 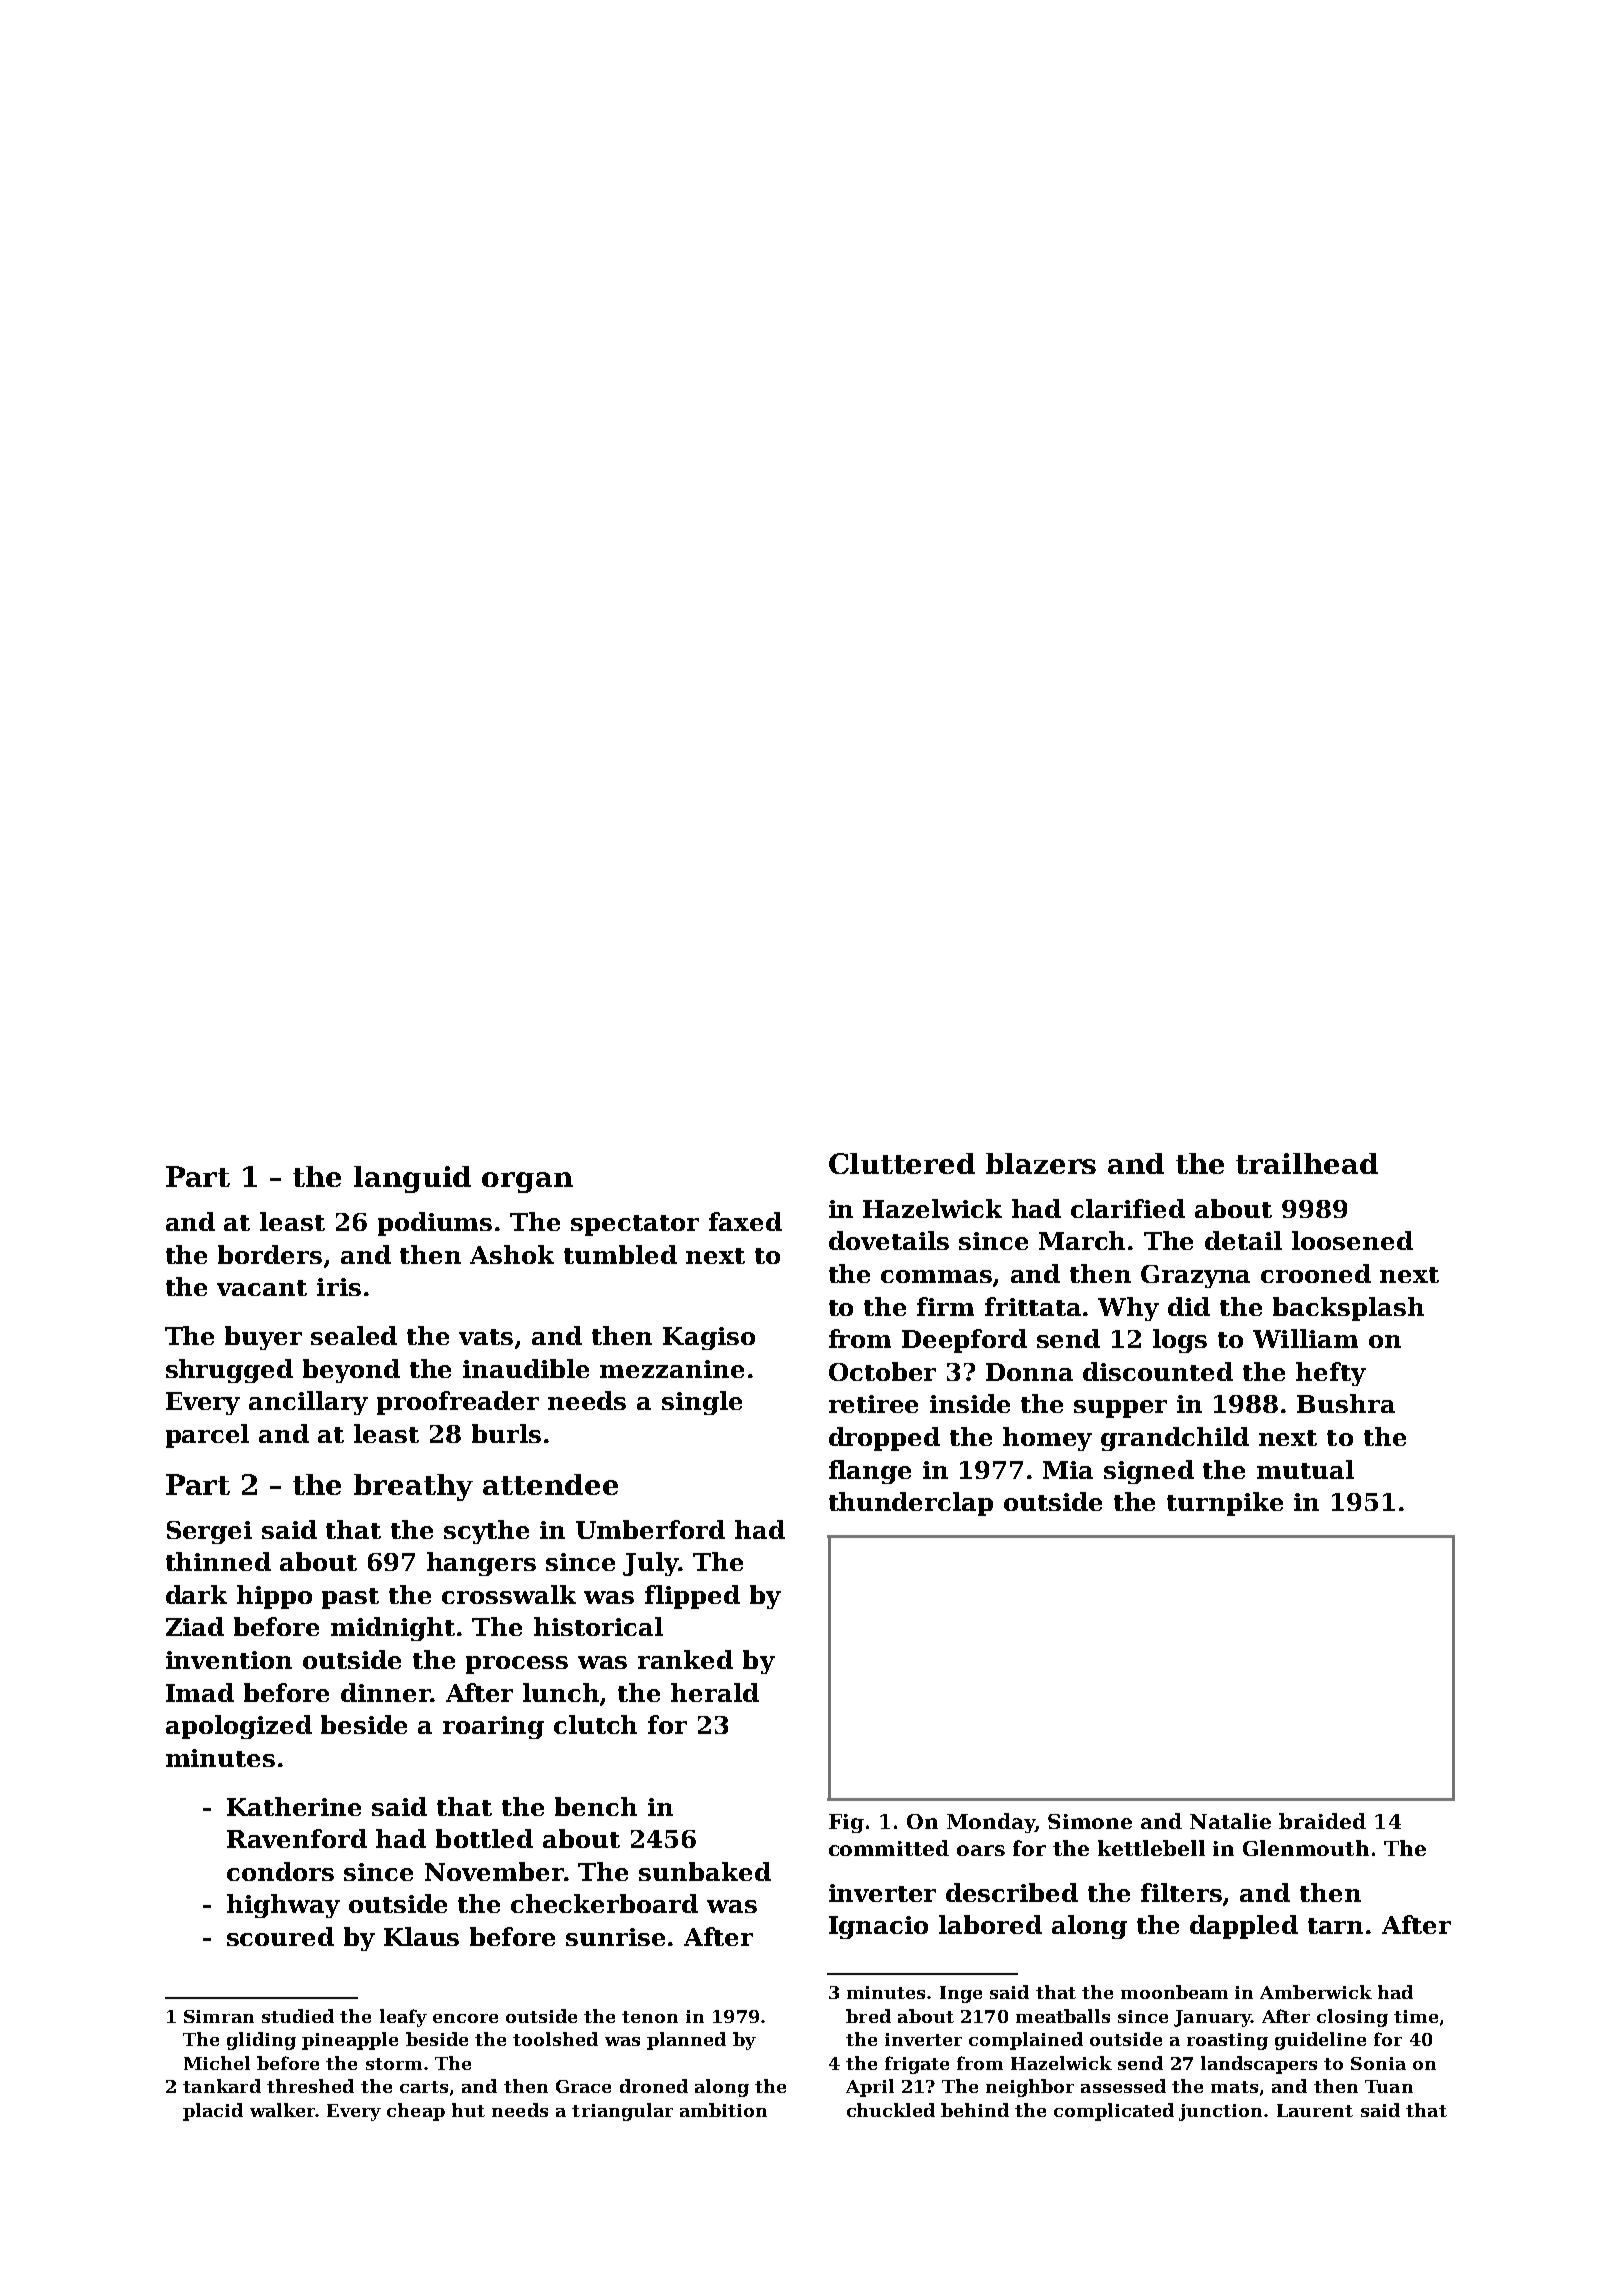 I want to click on Klaus, so click(x=421, y=1936).
